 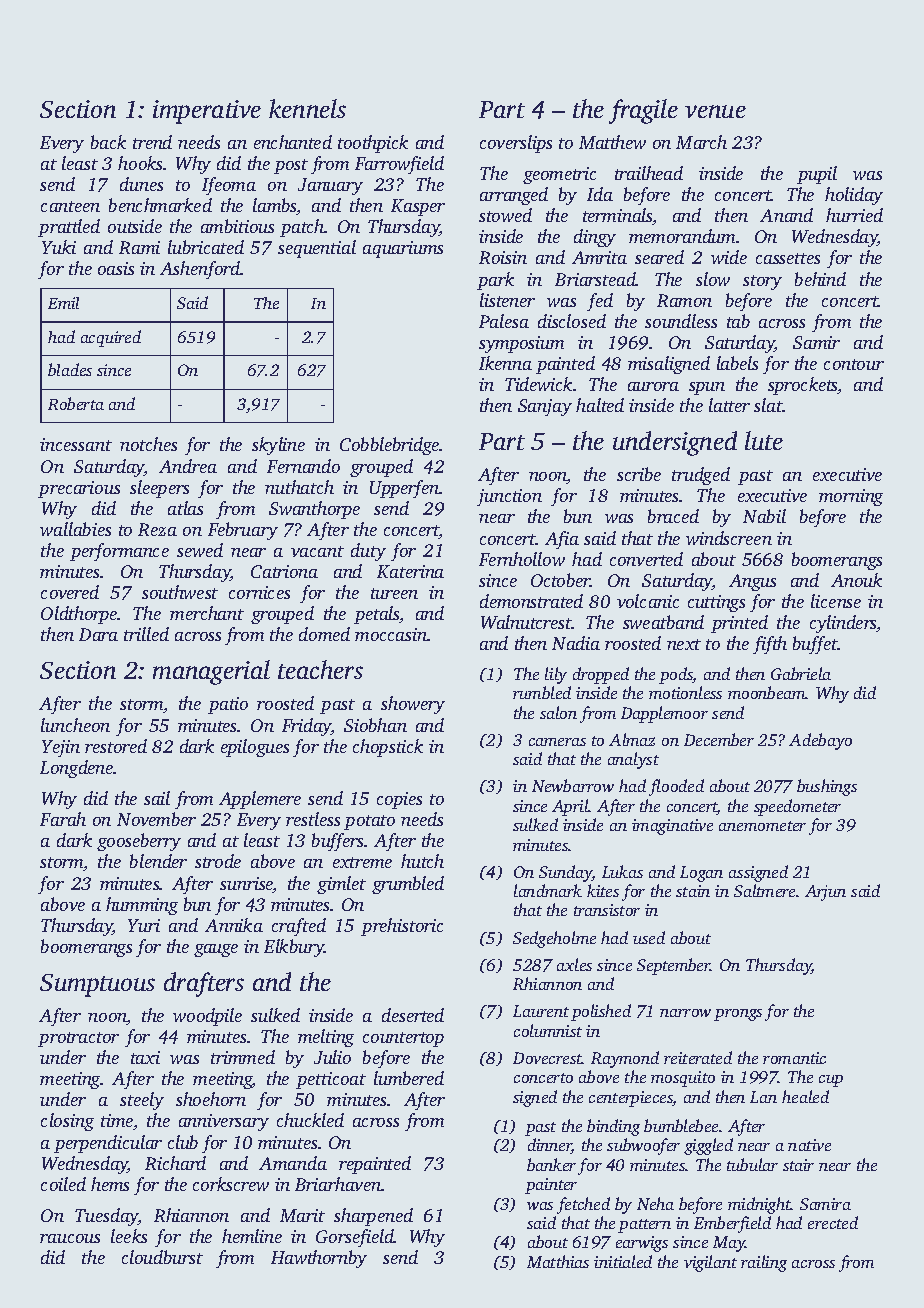 I want to click on December, so click(x=719, y=739).
